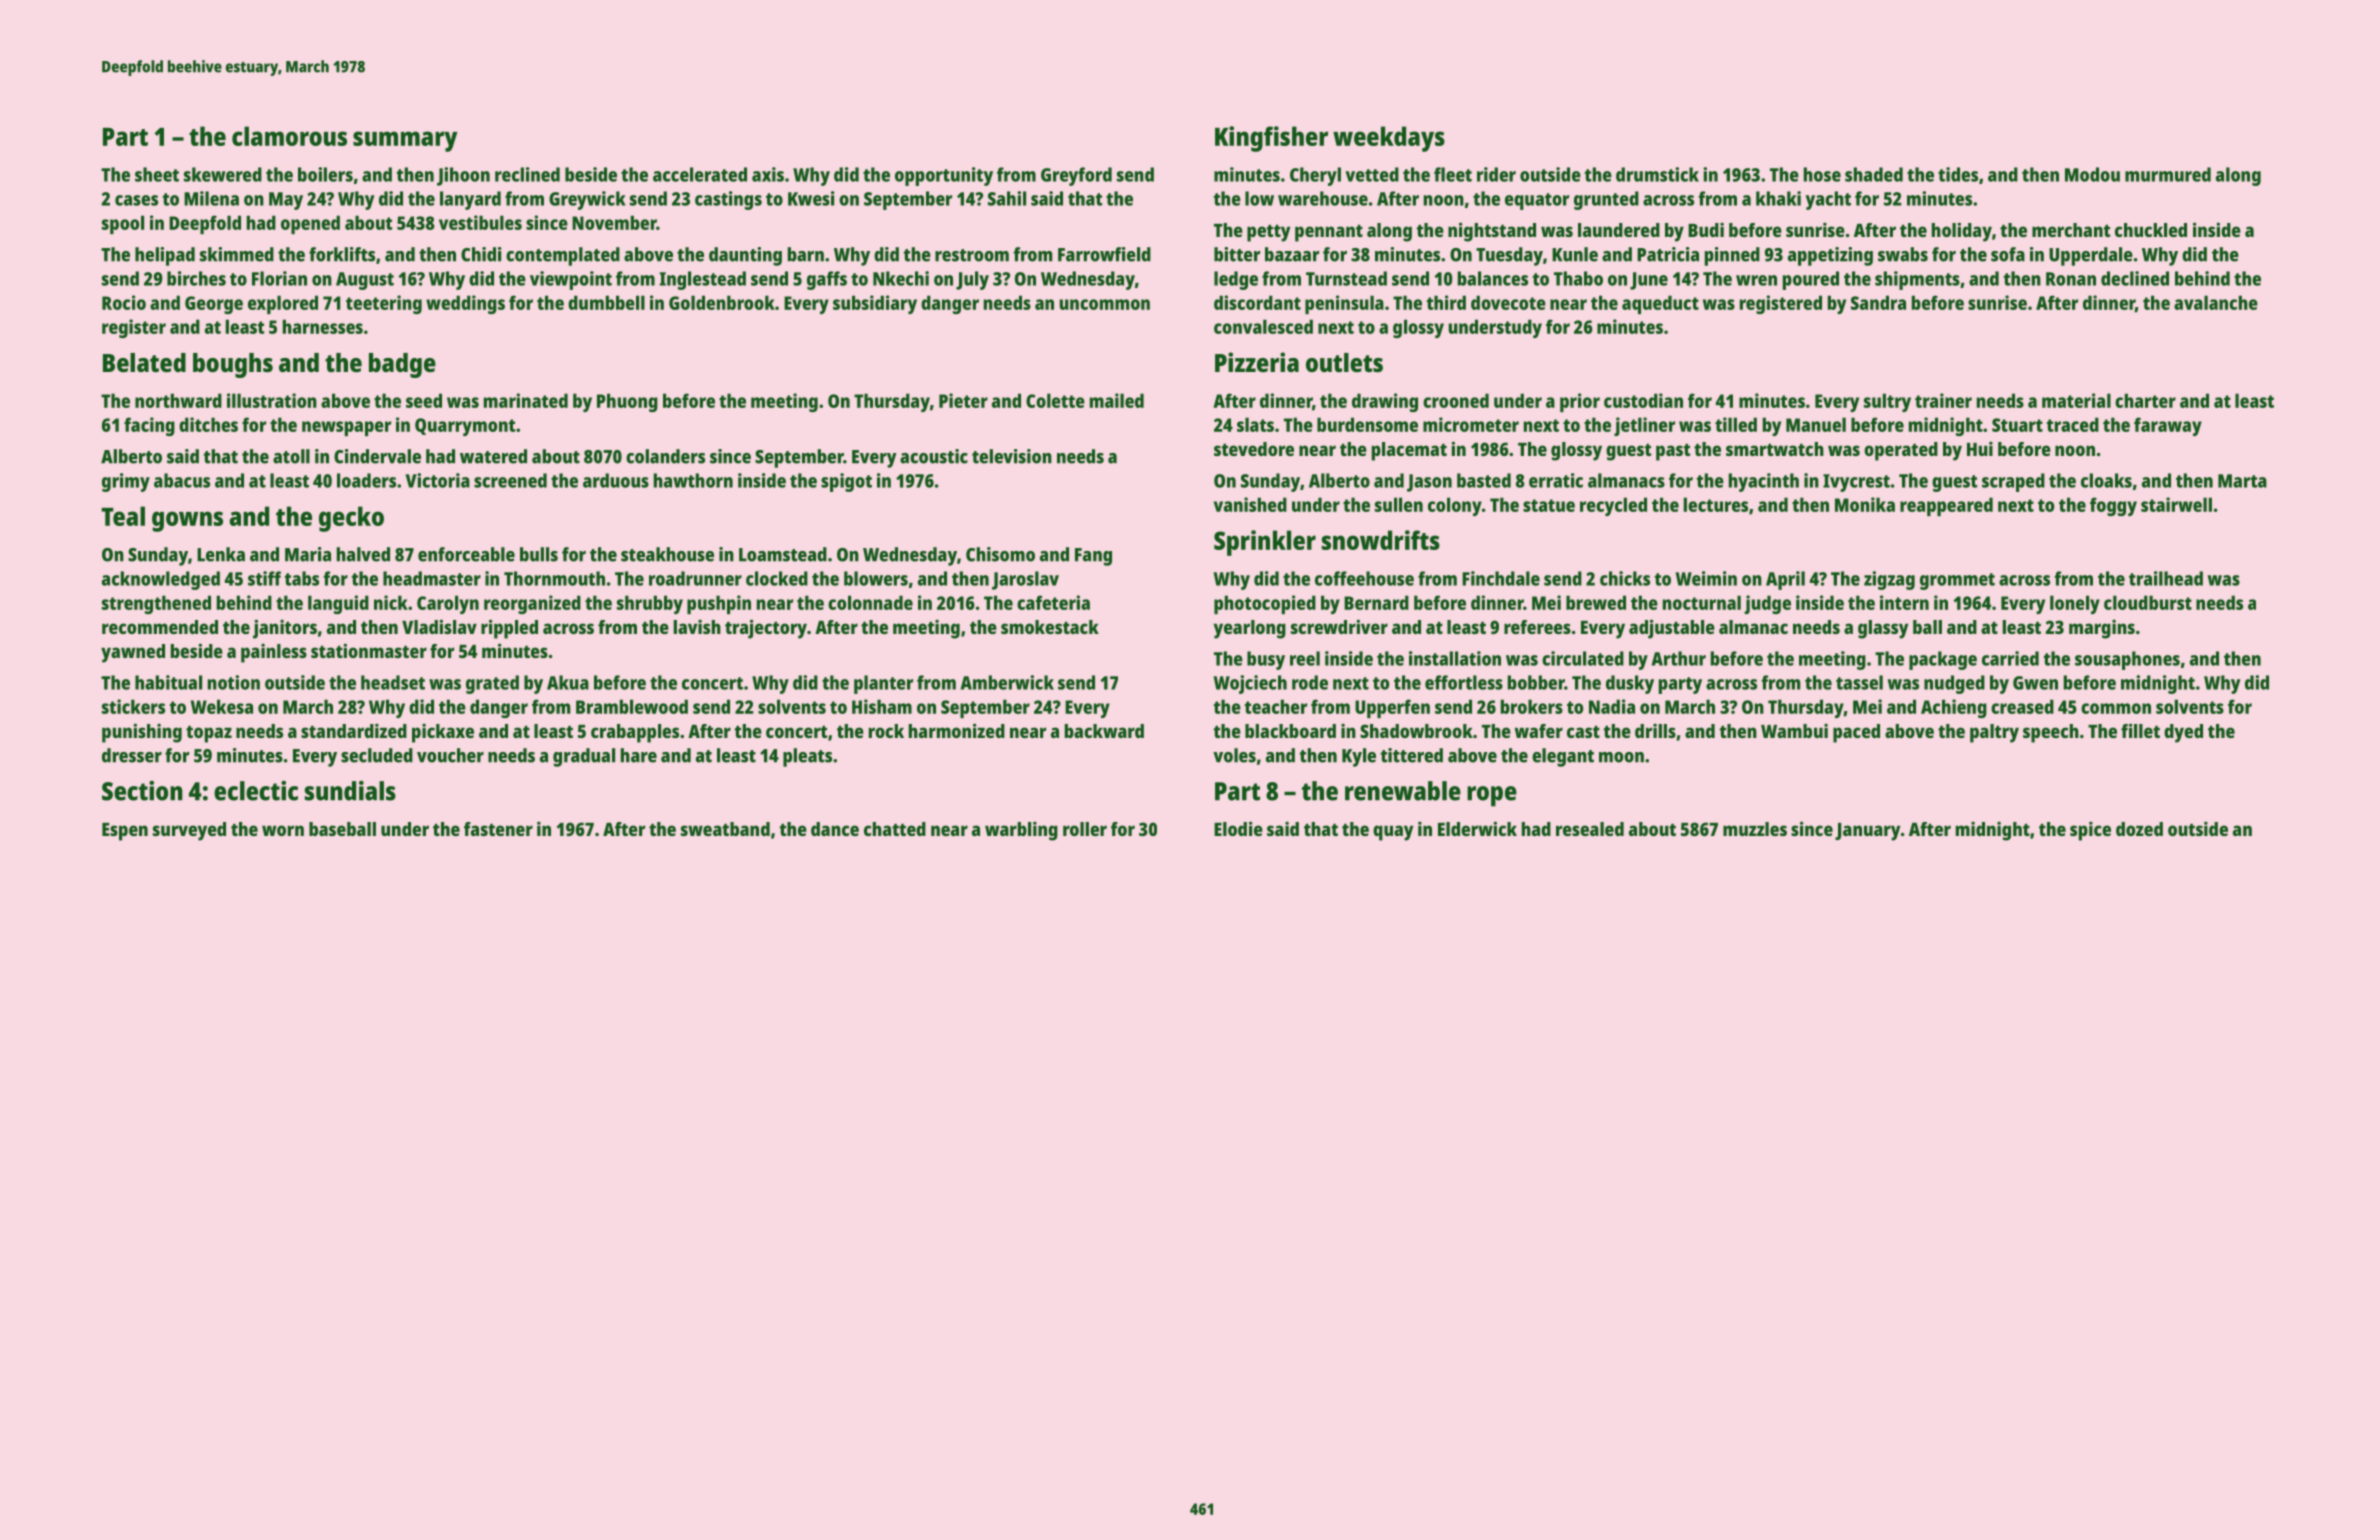 Image resolution: width=2380 pixels, height=1540 pixels. I want to click on bitter, so click(1237, 254).
